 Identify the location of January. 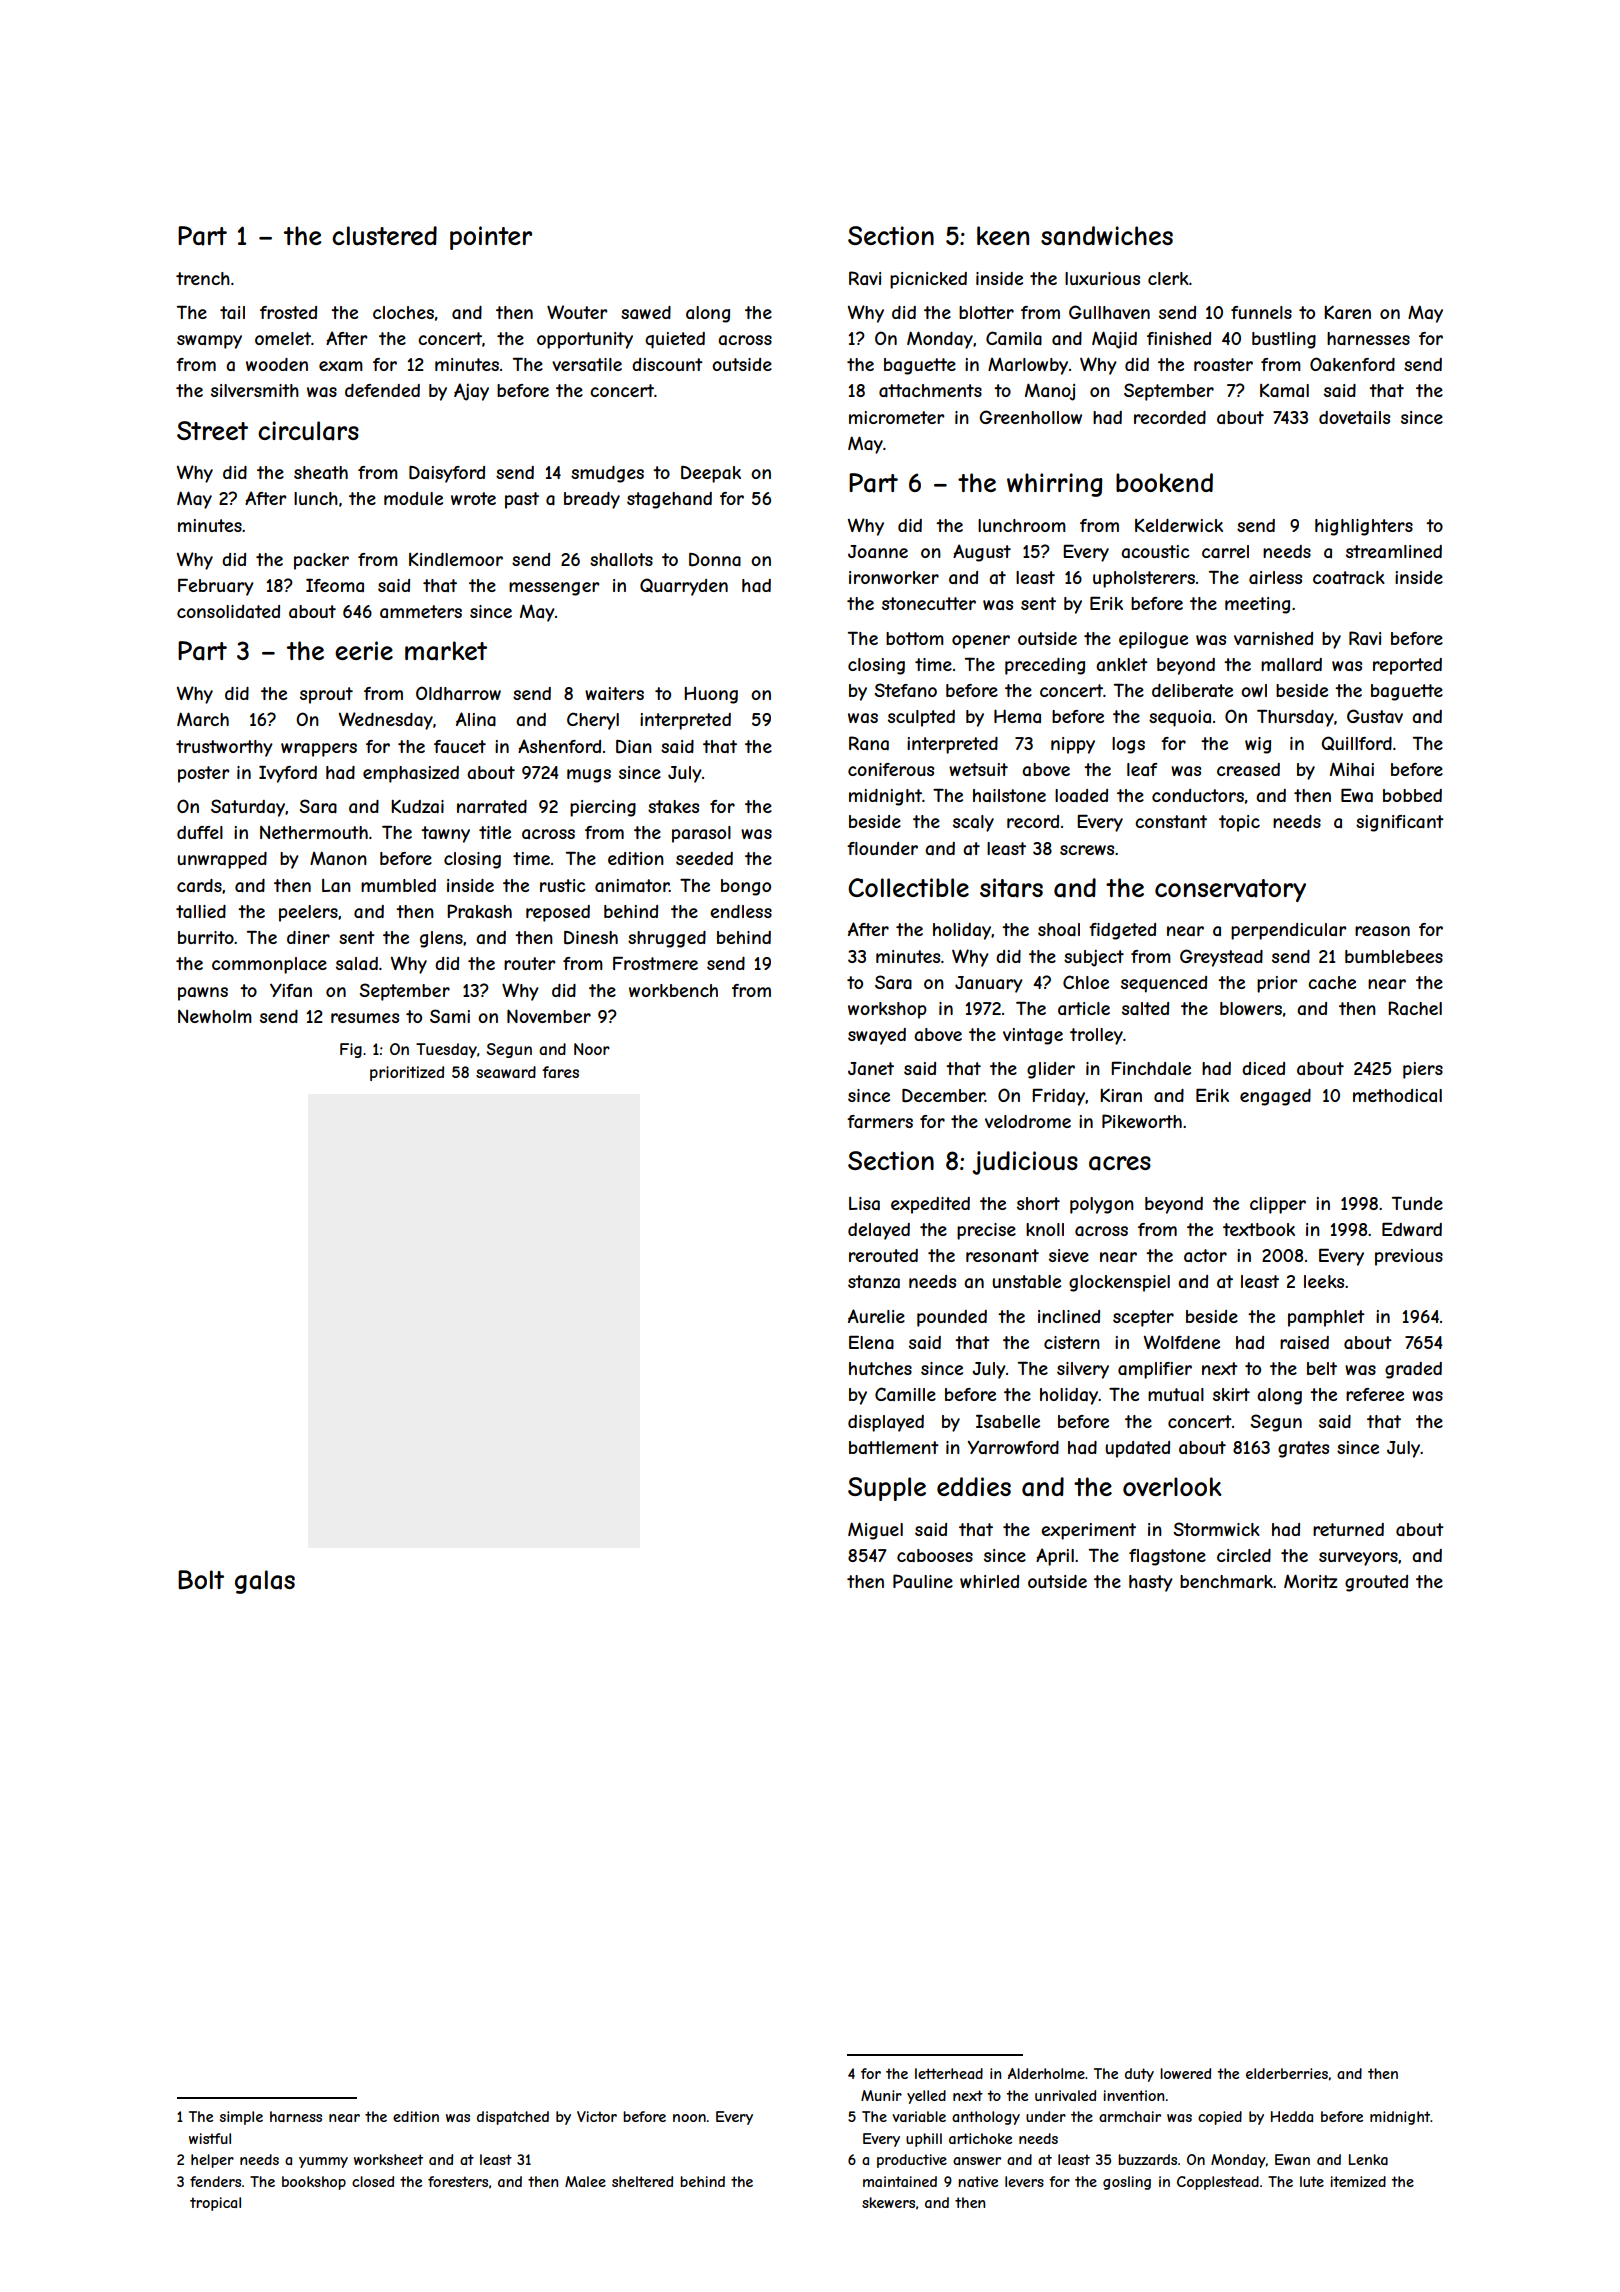
(989, 984).
